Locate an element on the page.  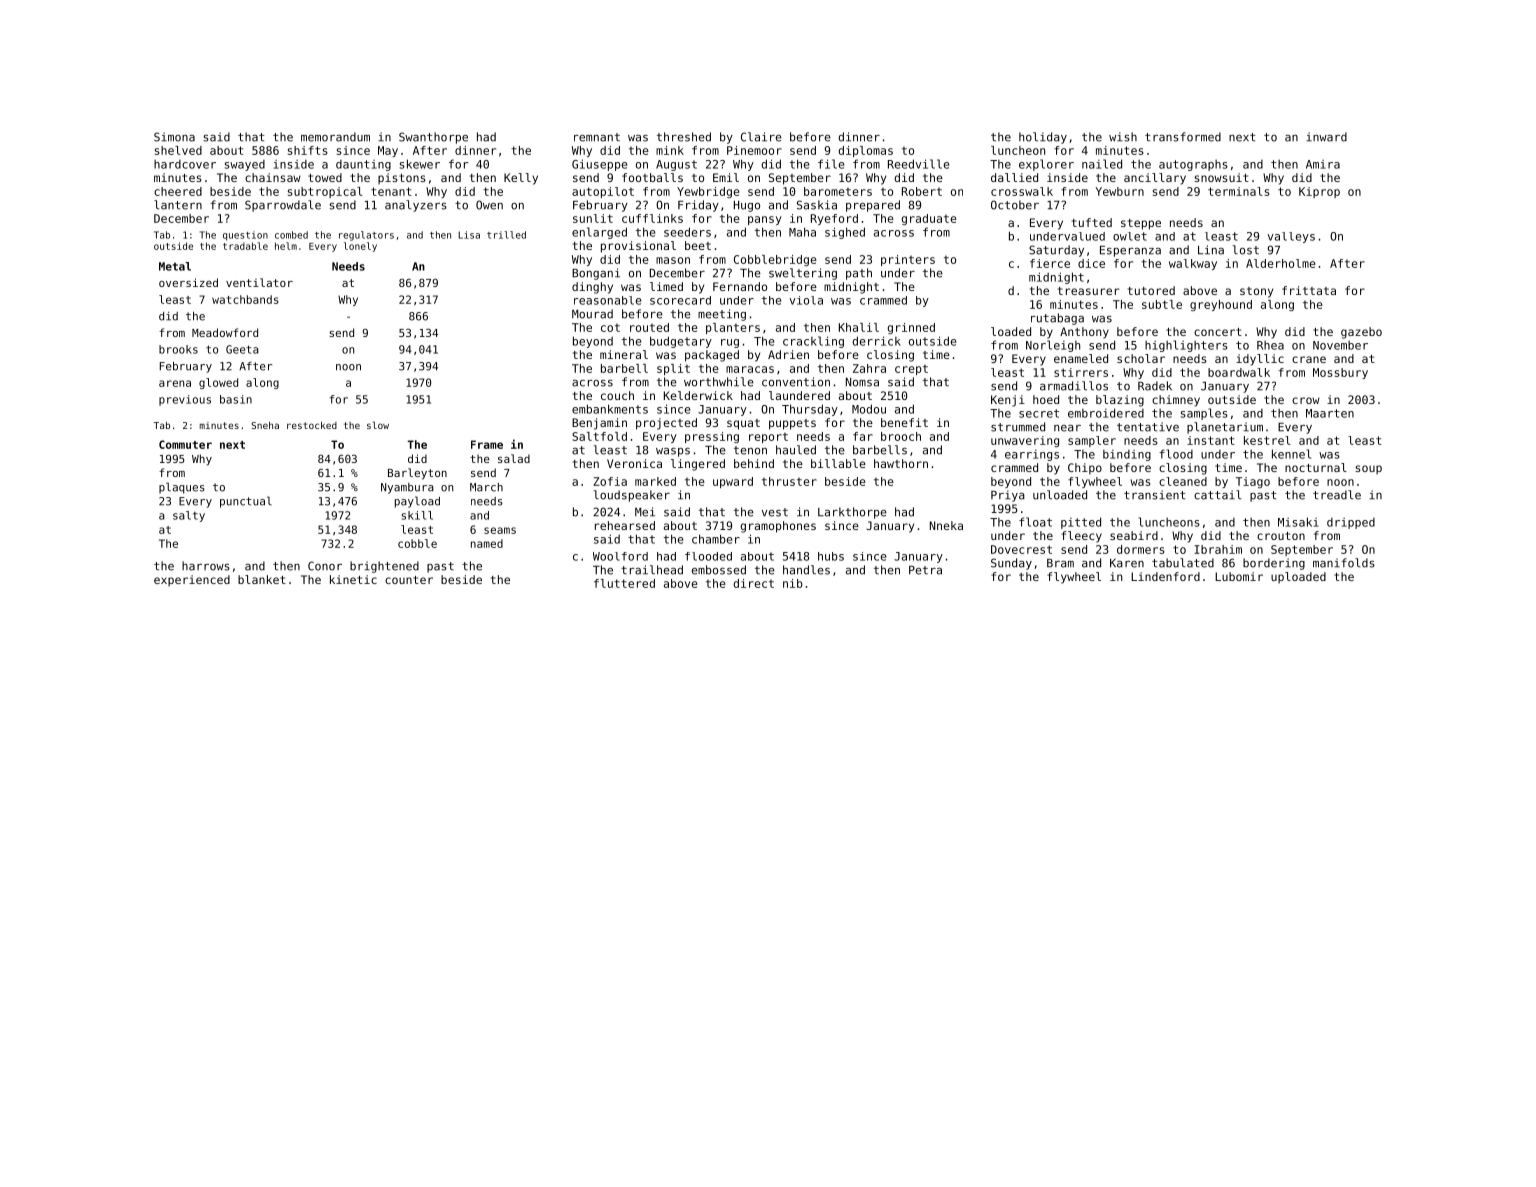
kinetic is located at coordinates (353, 579).
